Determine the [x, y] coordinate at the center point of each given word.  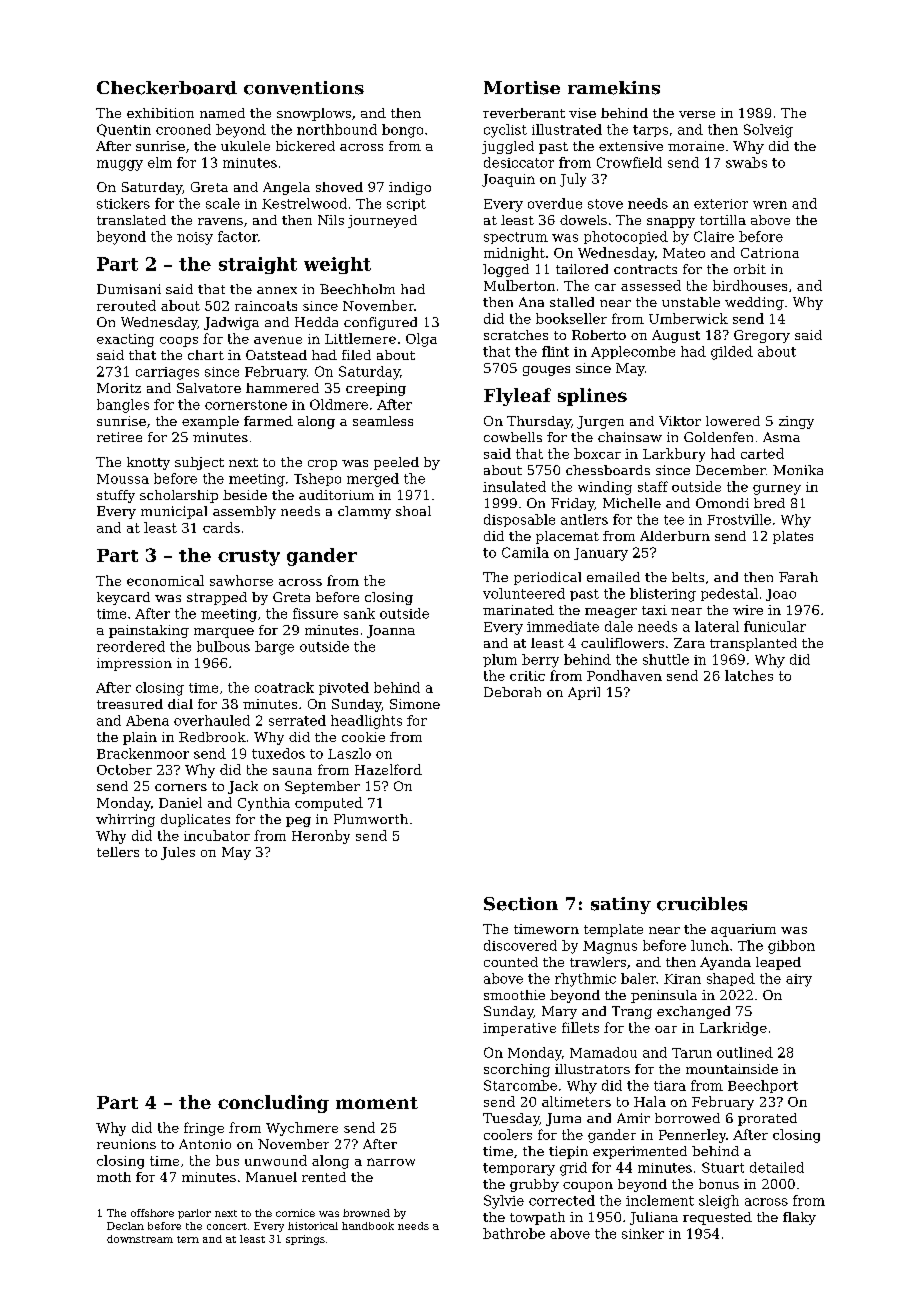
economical [165, 580]
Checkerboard [167, 88]
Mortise [522, 88]
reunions [126, 1144]
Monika [798, 470]
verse [697, 114]
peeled [396, 463]
